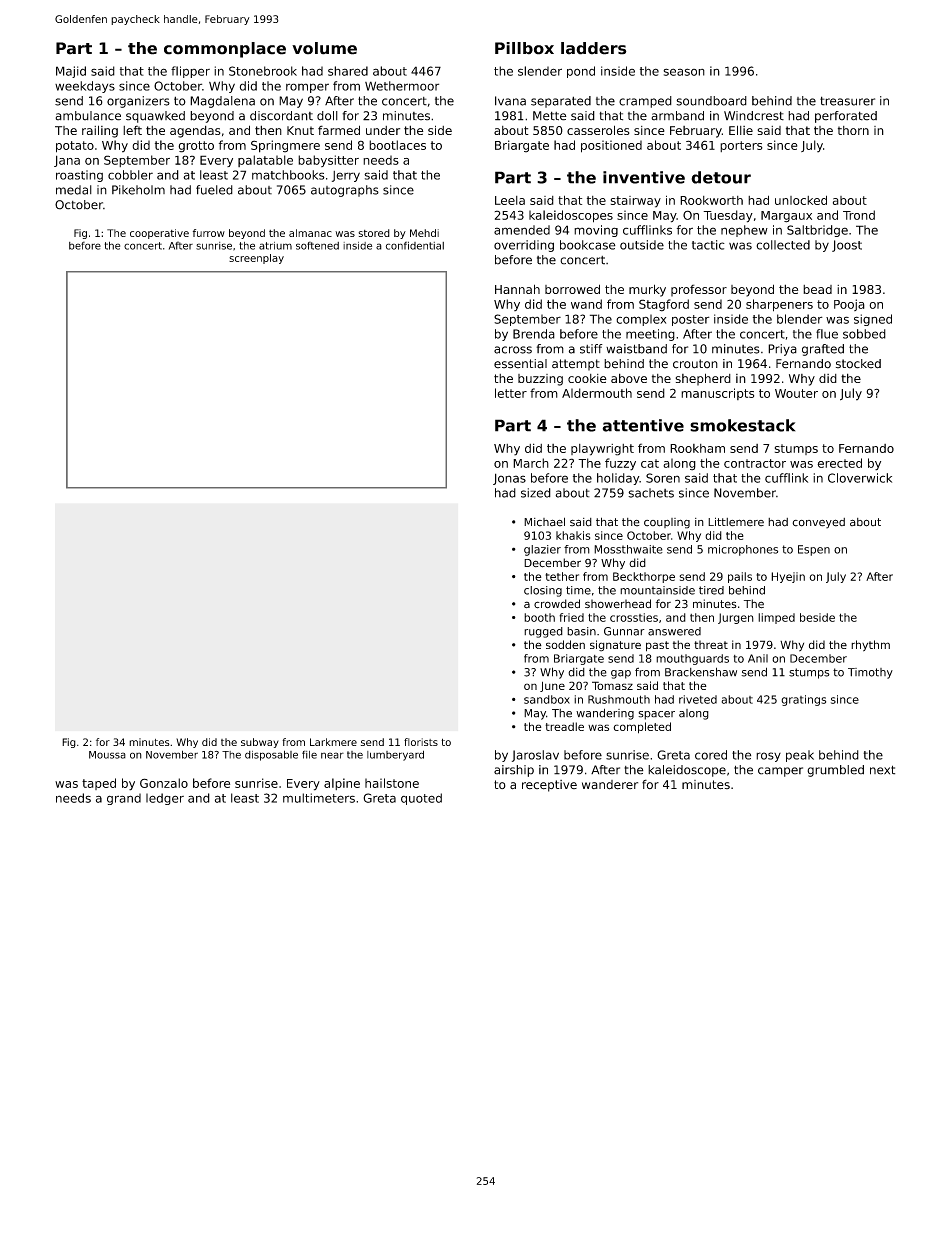  Describe the element at coordinates (421, 799) in the page. I see `quoted` at that location.
